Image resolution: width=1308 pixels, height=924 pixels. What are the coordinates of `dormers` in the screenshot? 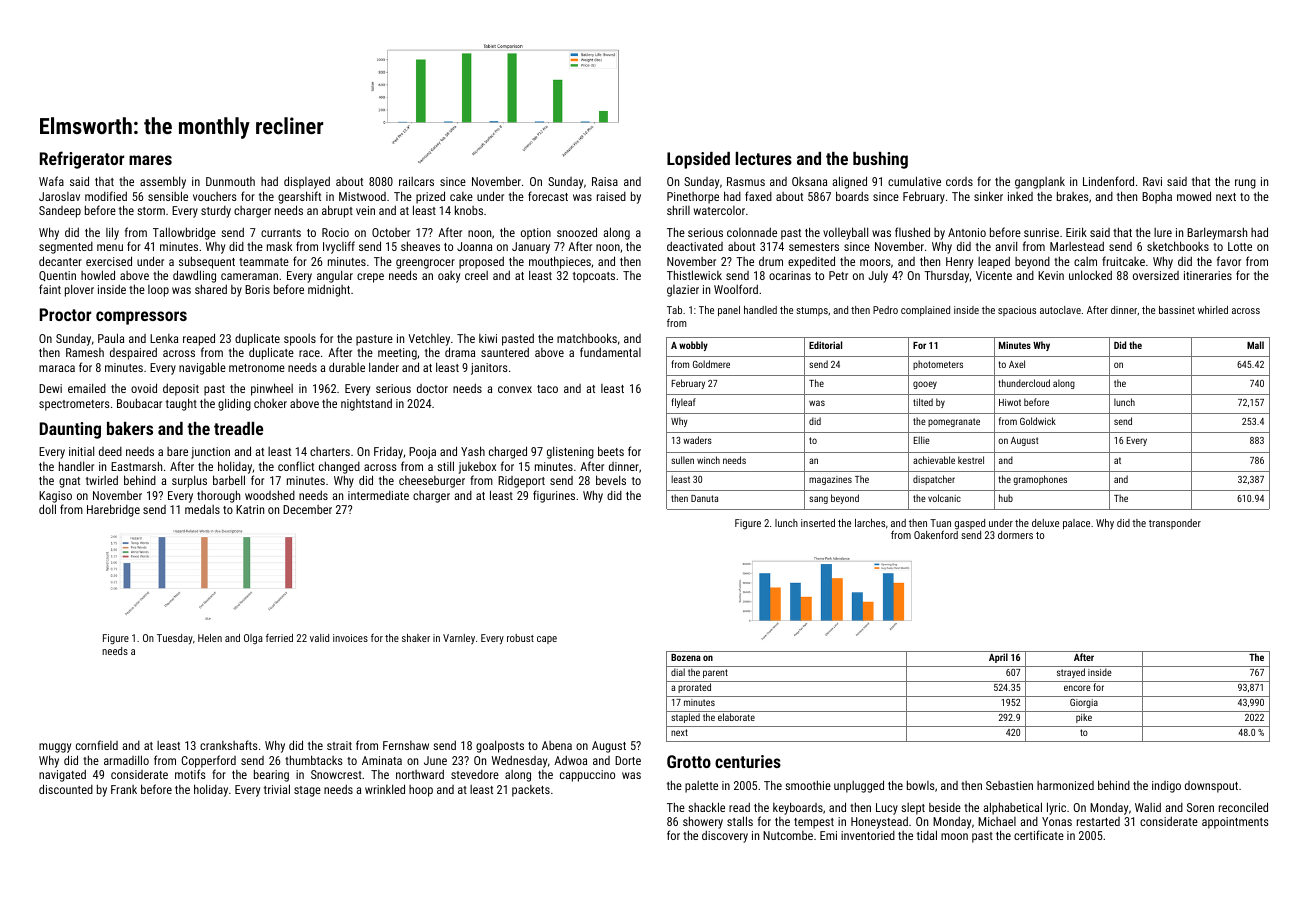 It's located at (1015, 535).
